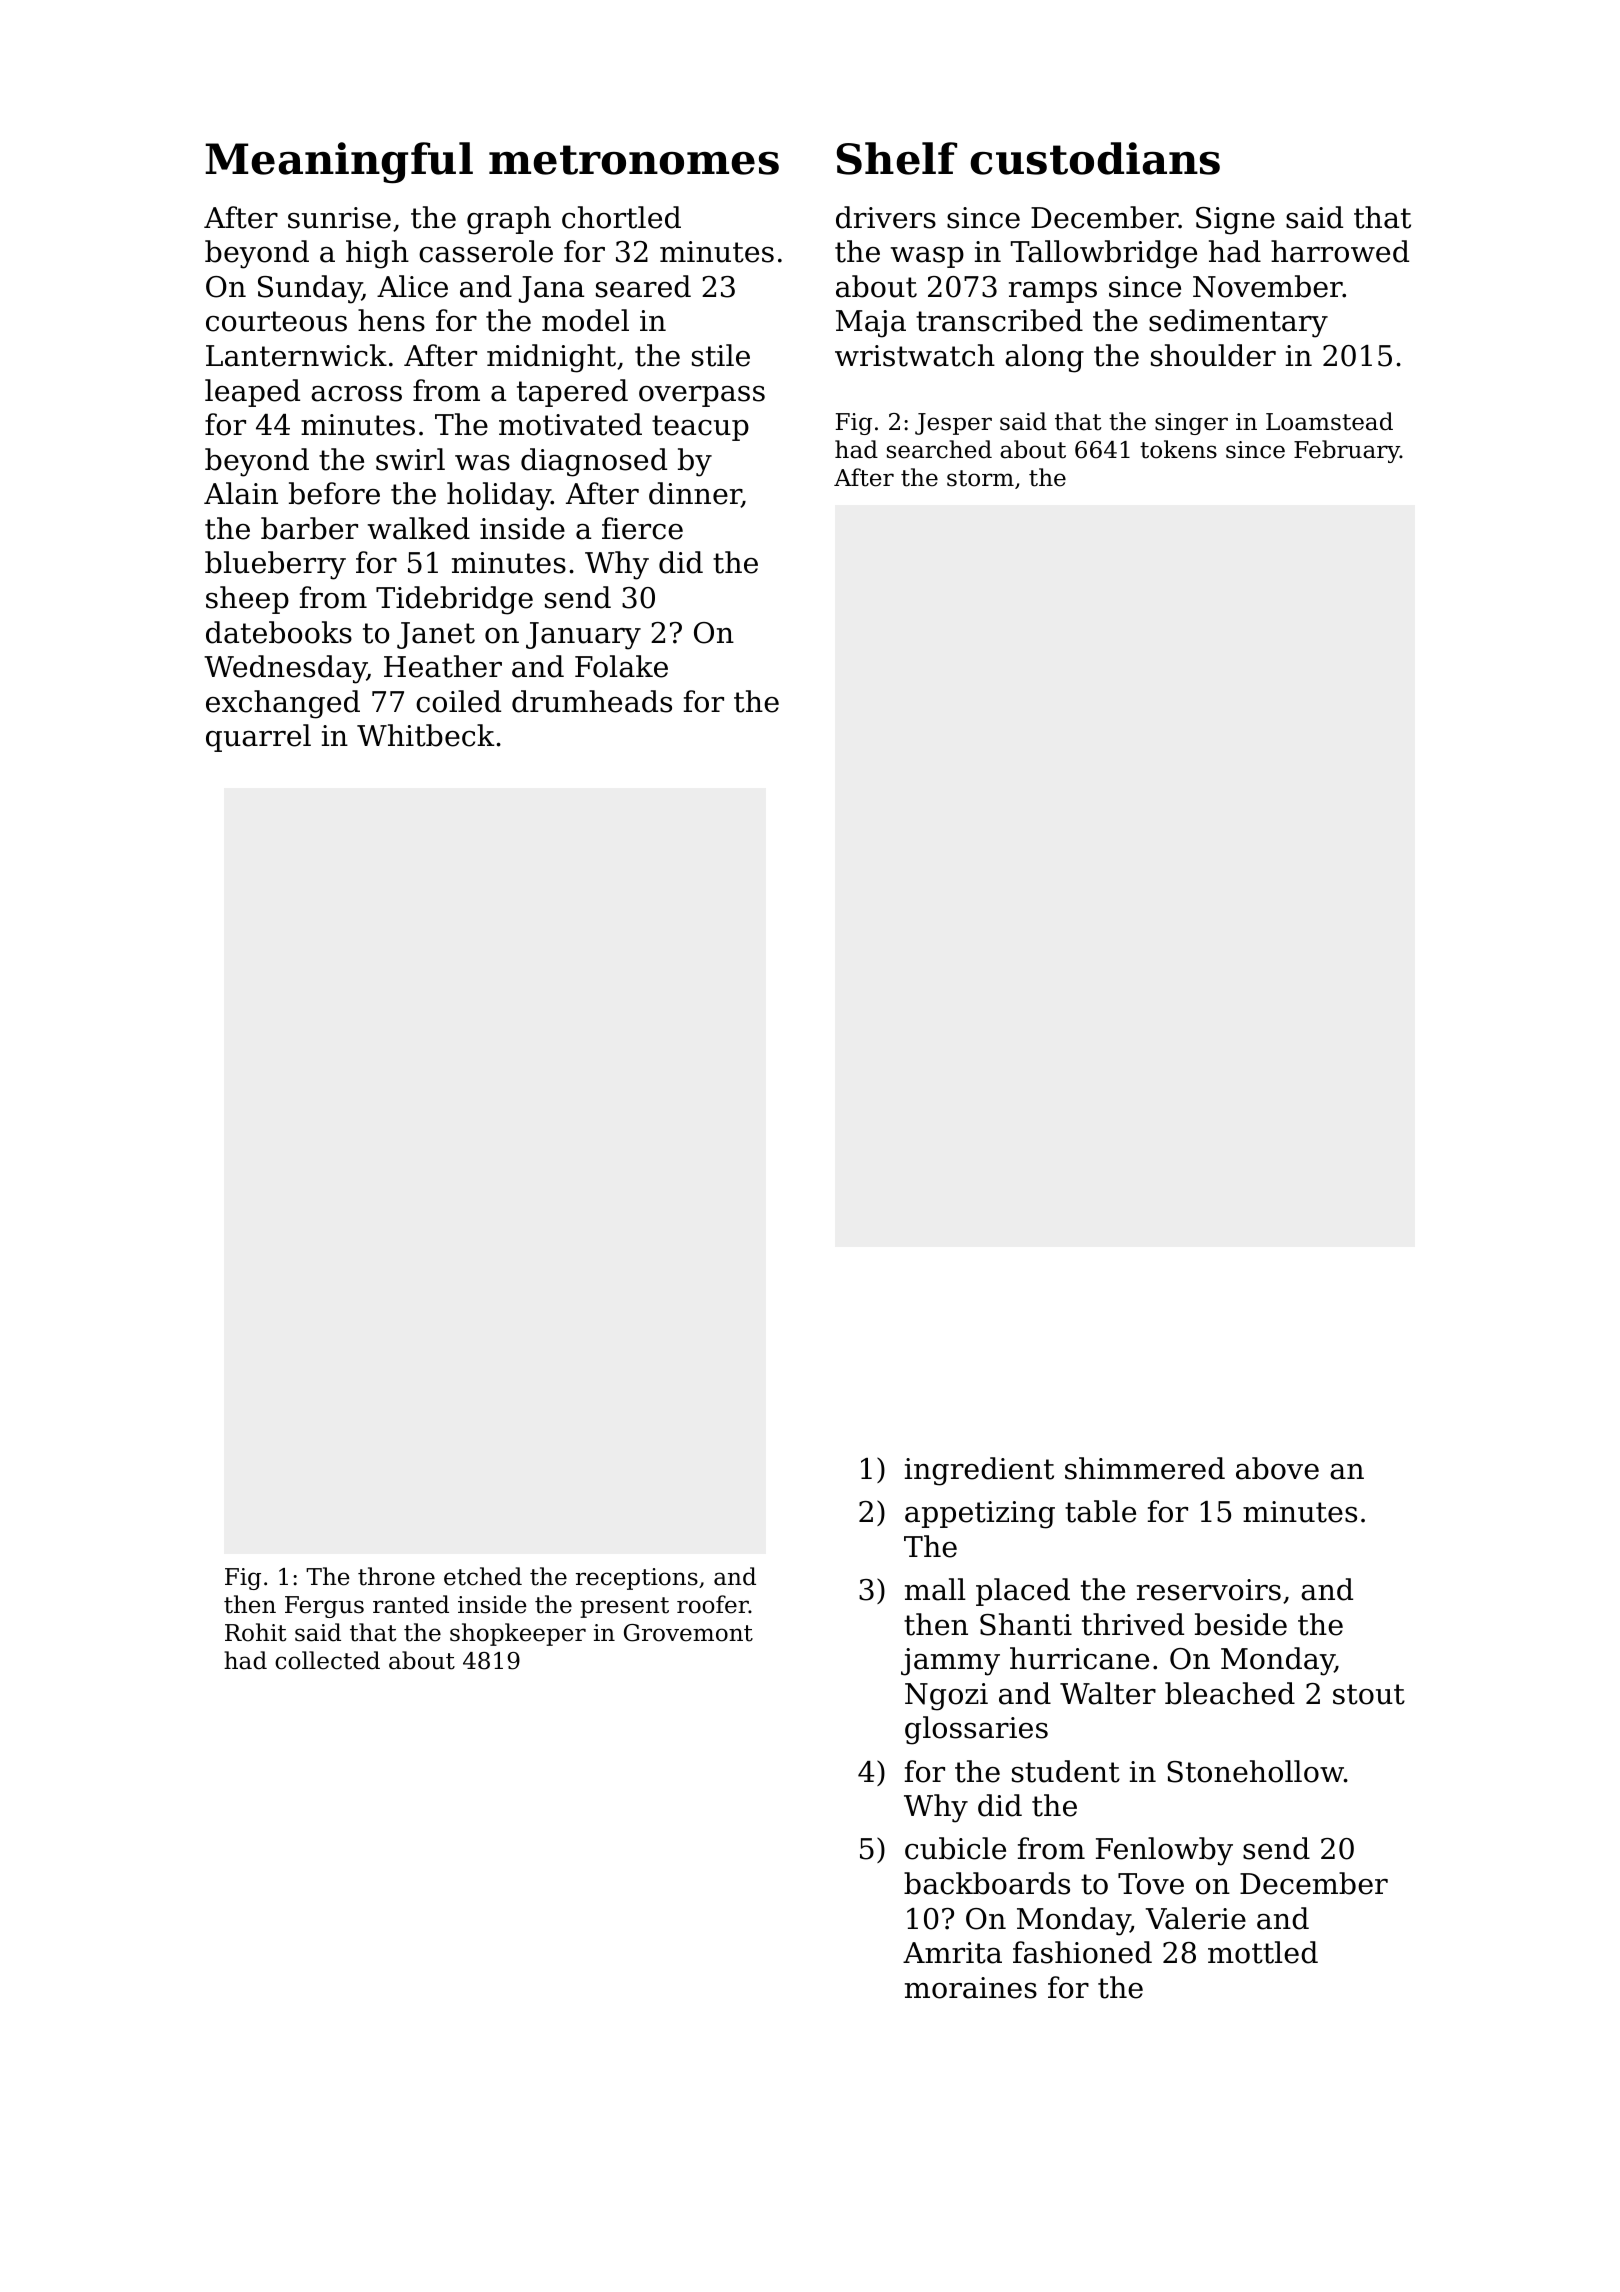  What do you see at coordinates (1178, 449) in the screenshot?
I see `tokens` at bounding box center [1178, 449].
